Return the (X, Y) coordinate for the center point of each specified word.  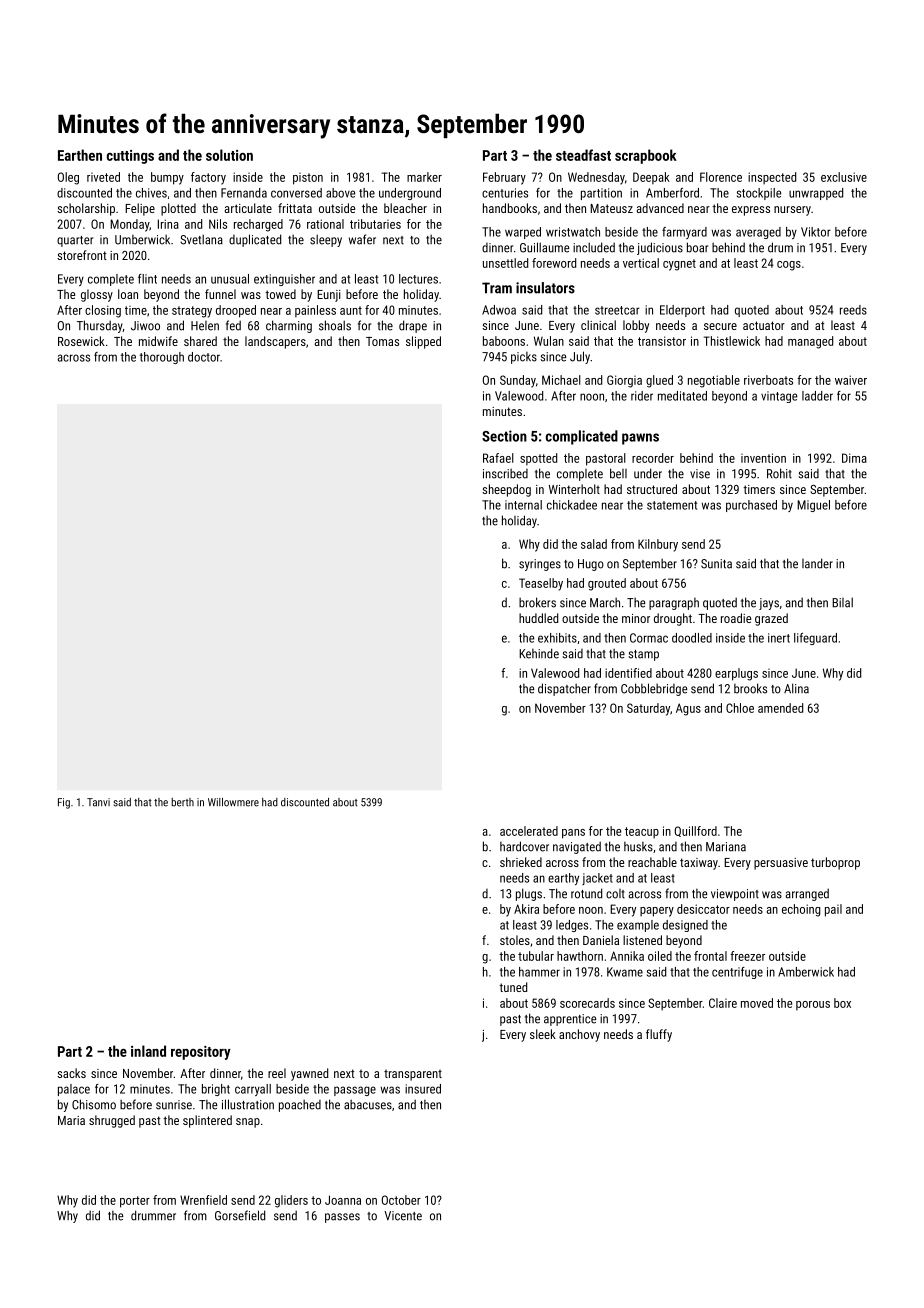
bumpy (167, 178)
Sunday (518, 381)
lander (817, 563)
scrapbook (646, 156)
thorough (162, 358)
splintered (207, 1121)
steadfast (583, 155)
